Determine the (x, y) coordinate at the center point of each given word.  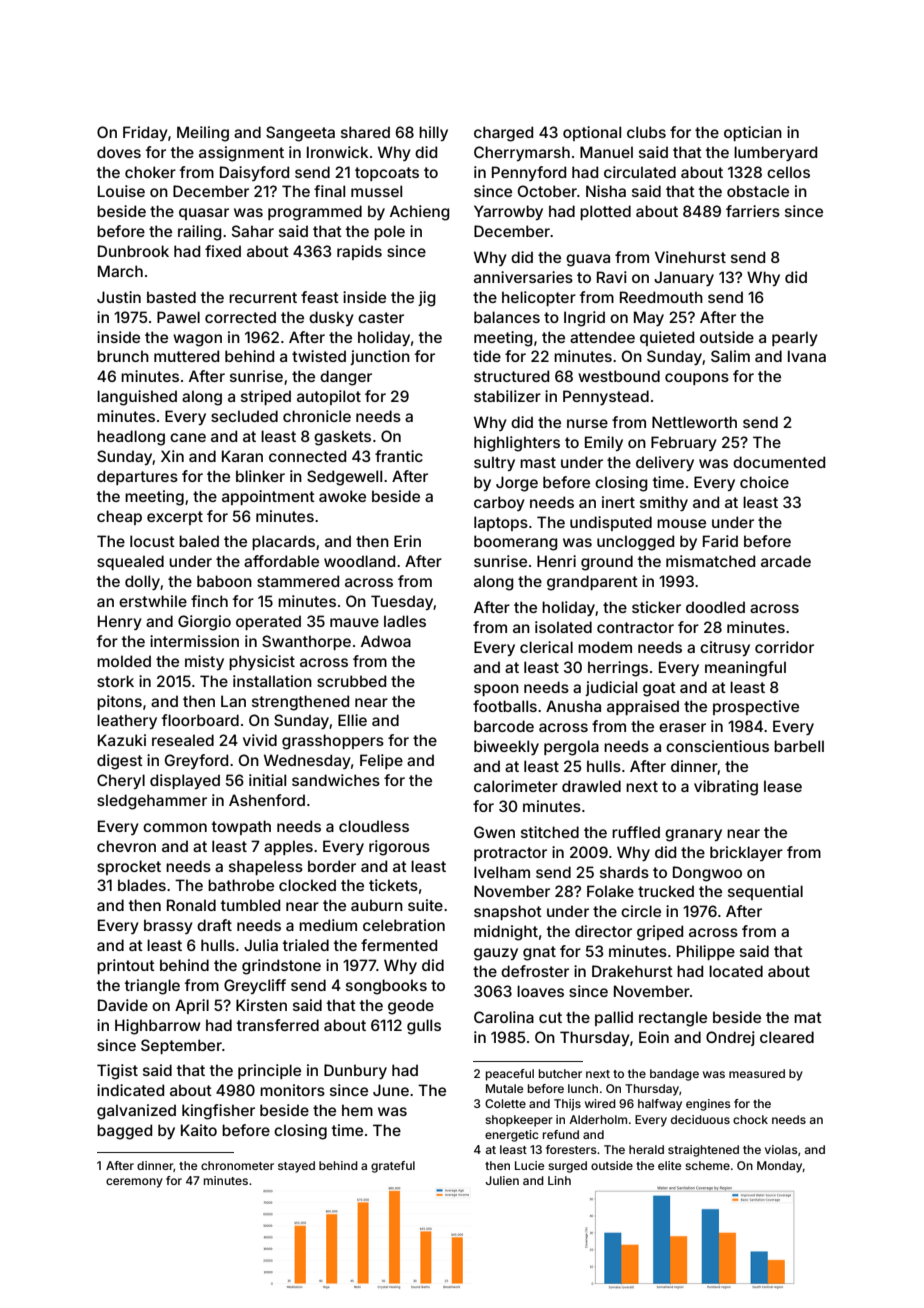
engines (708, 1105)
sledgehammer (152, 802)
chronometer (237, 1165)
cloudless (374, 826)
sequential (765, 892)
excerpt (175, 518)
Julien (502, 1180)
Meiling (203, 134)
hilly (433, 133)
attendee (602, 337)
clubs (646, 132)
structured (511, 376)
